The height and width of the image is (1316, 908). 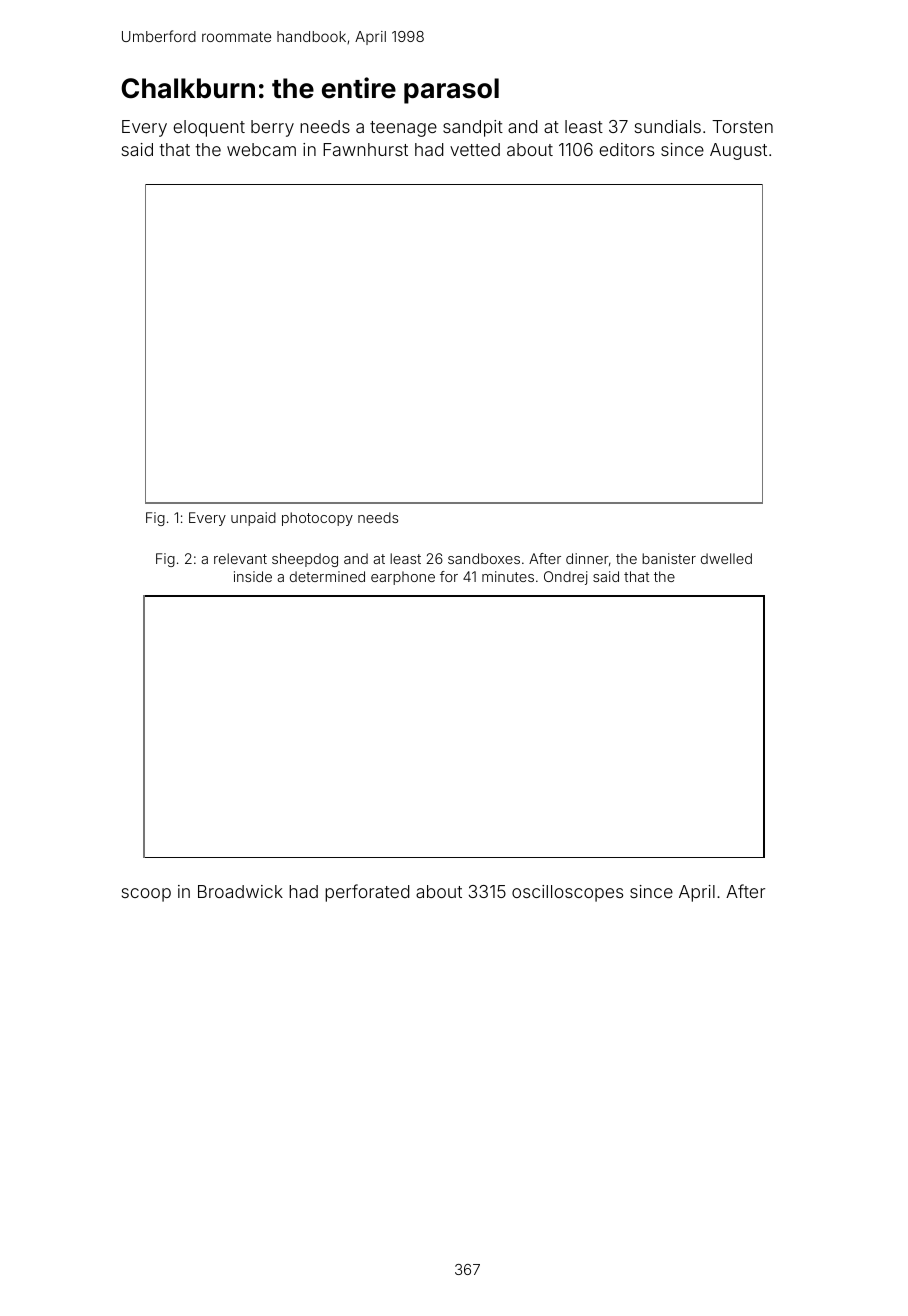 I want to click on vetted, so click(x=475, y=149).
